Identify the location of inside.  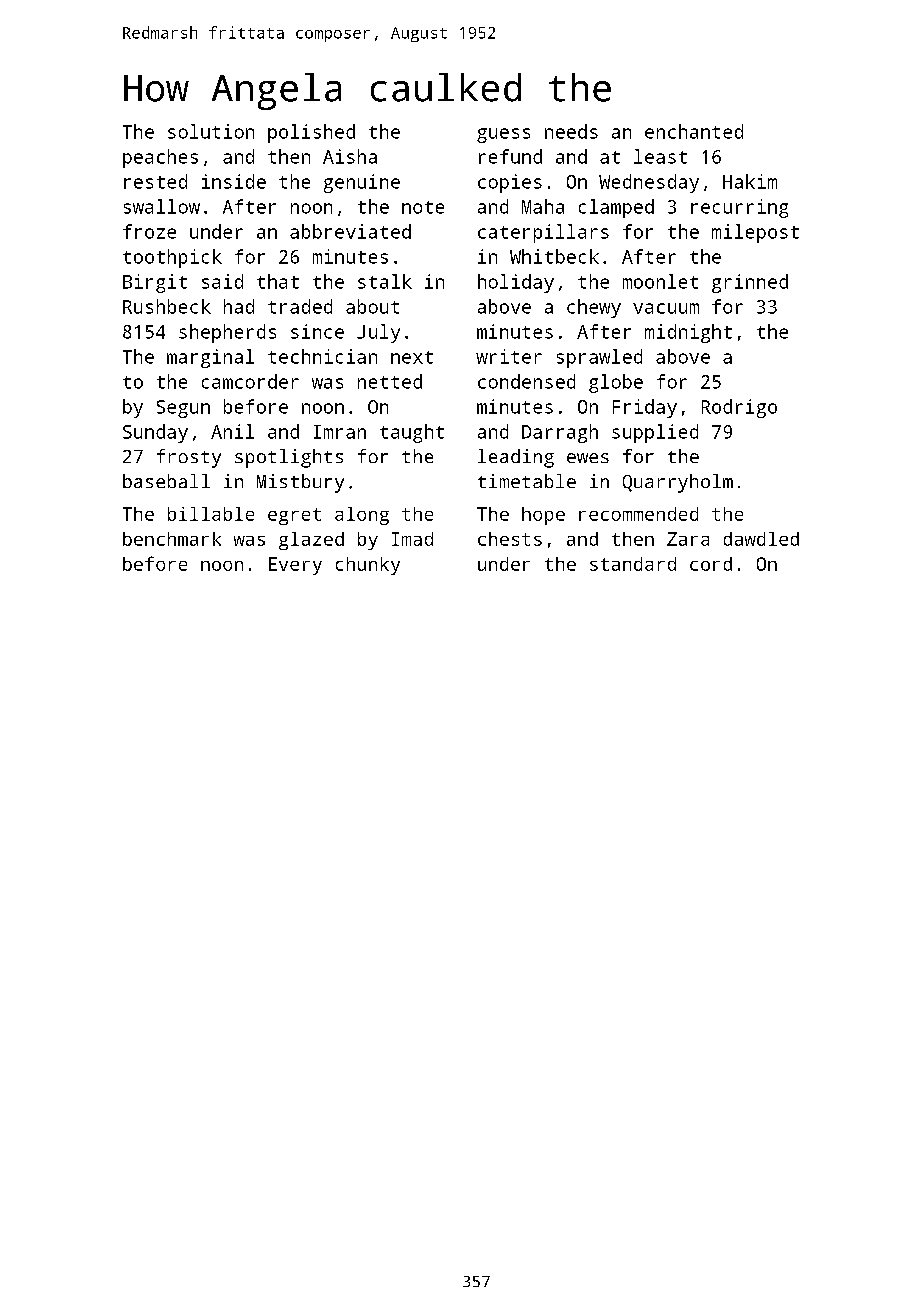
(234, 181).
